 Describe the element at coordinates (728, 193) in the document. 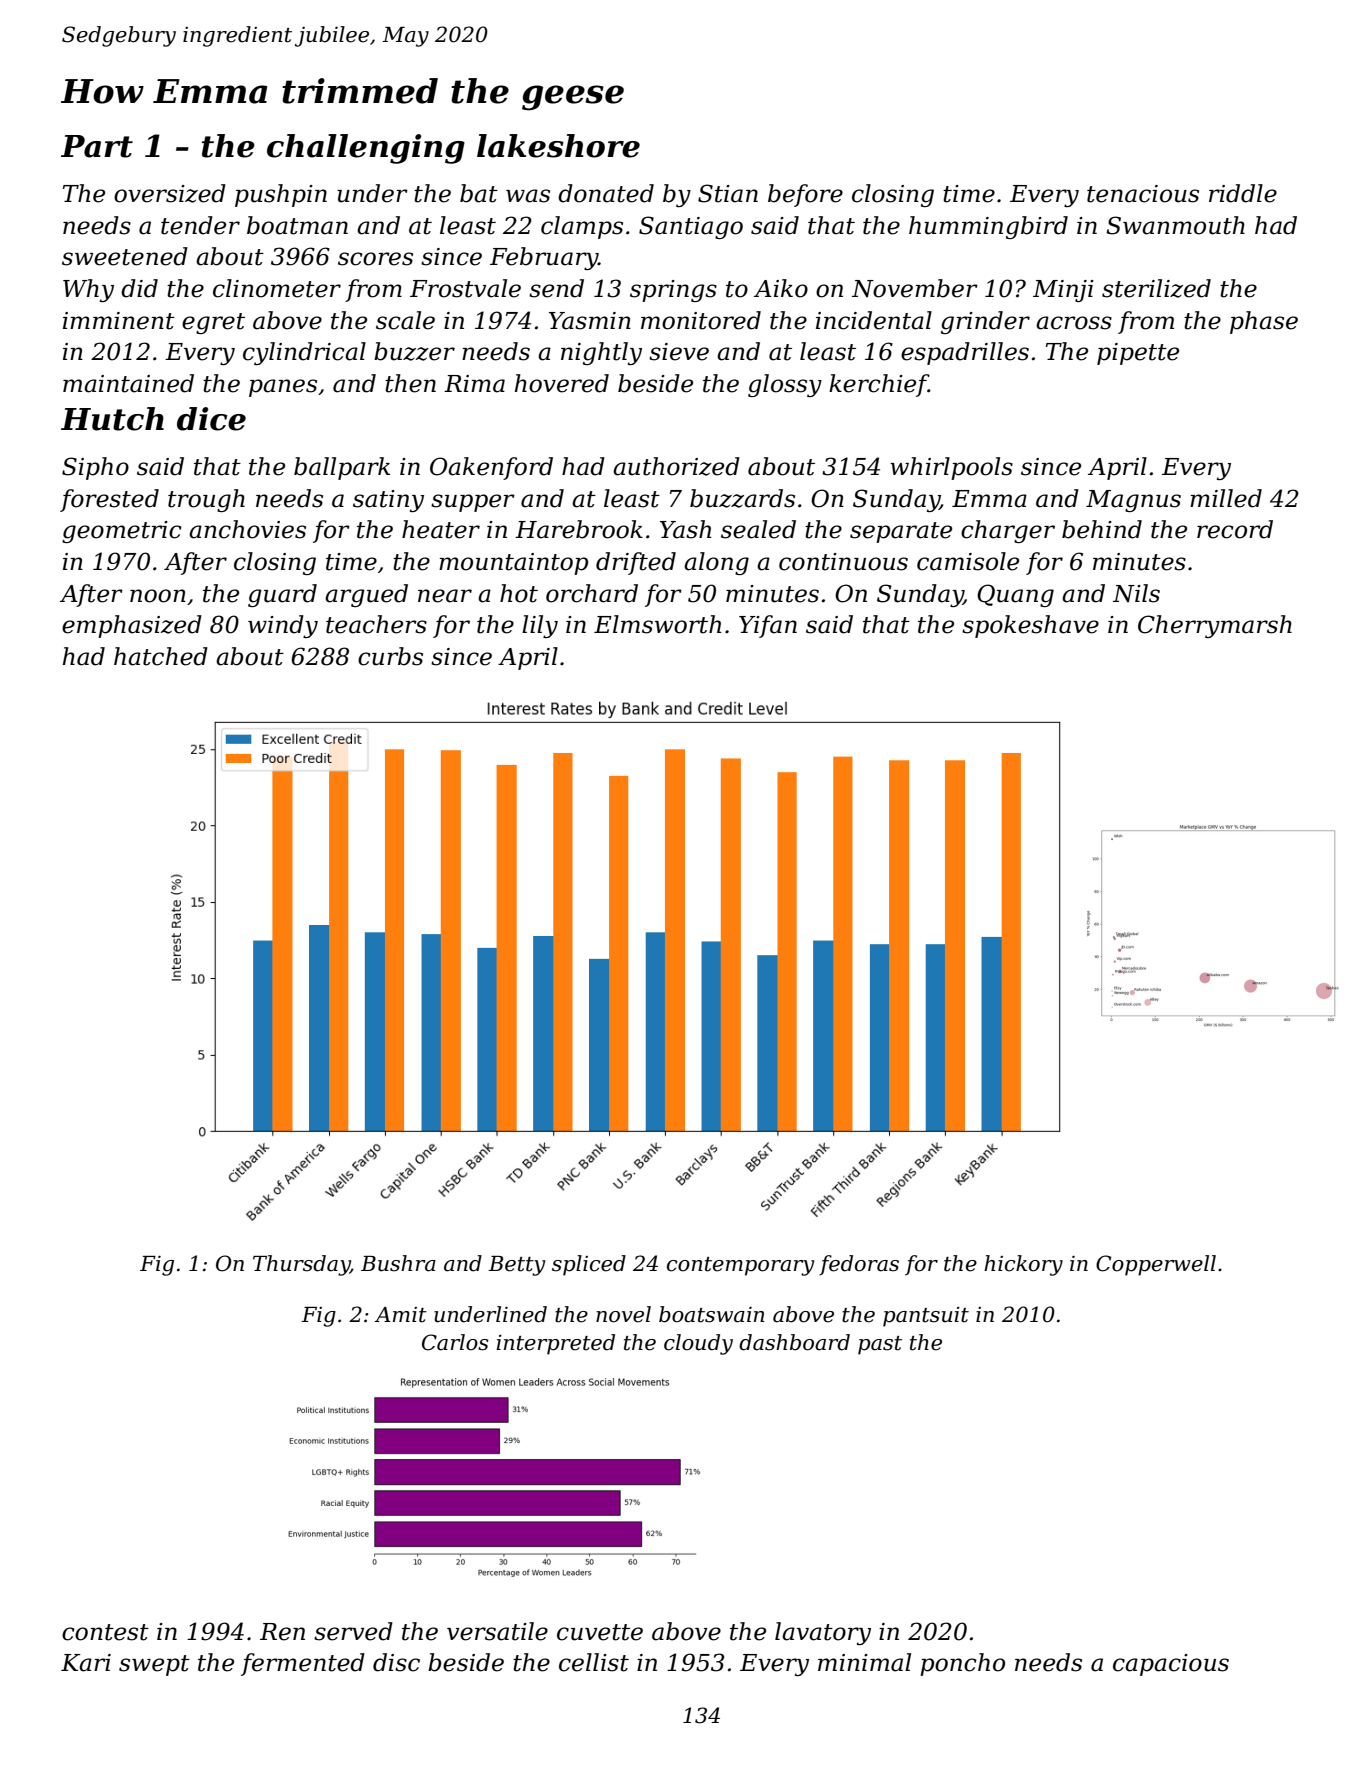

I see `Stian` at that location.
